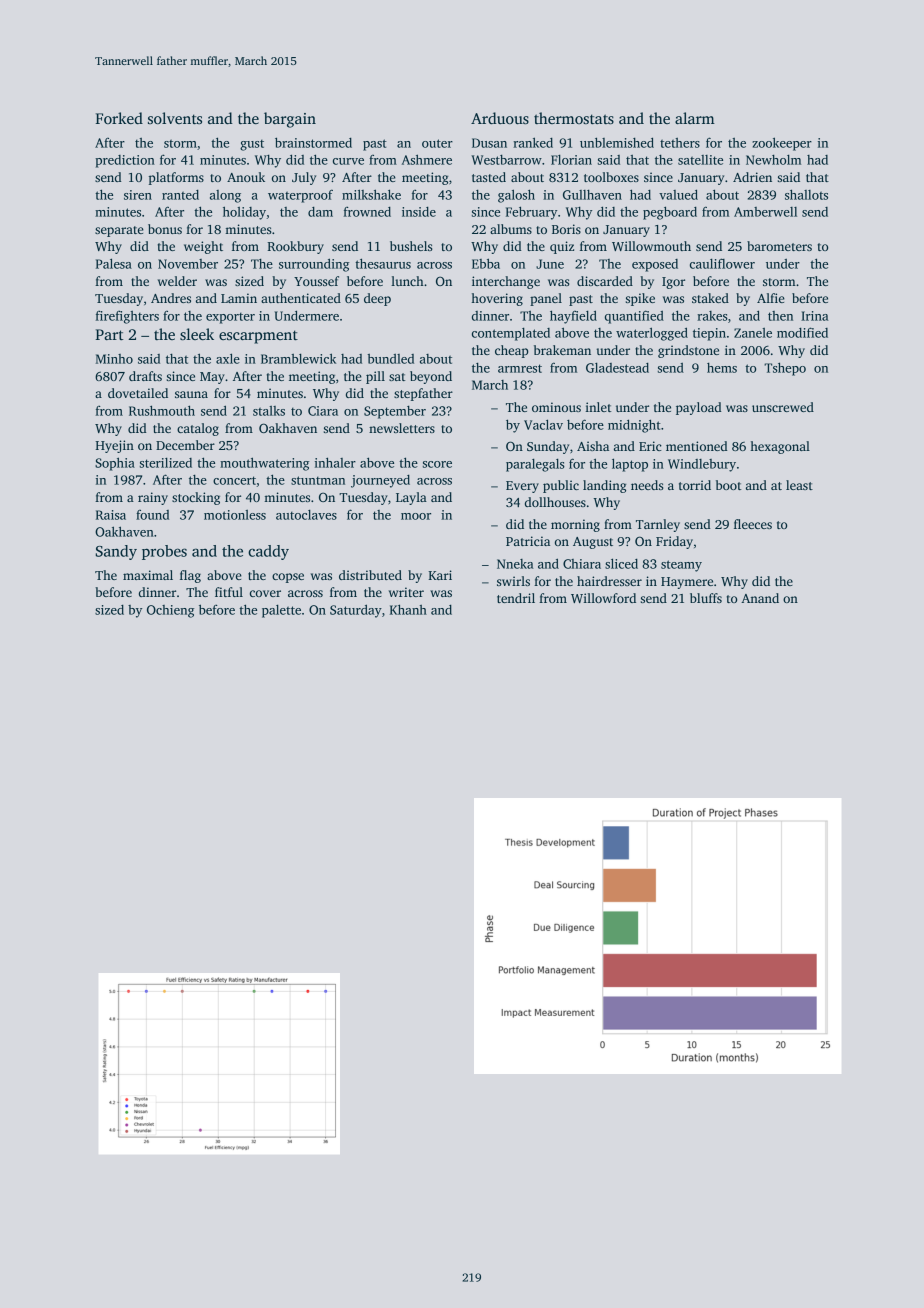 This screenshot has width=924, height=1308. I want to click on Forked, so click(119, 118).
